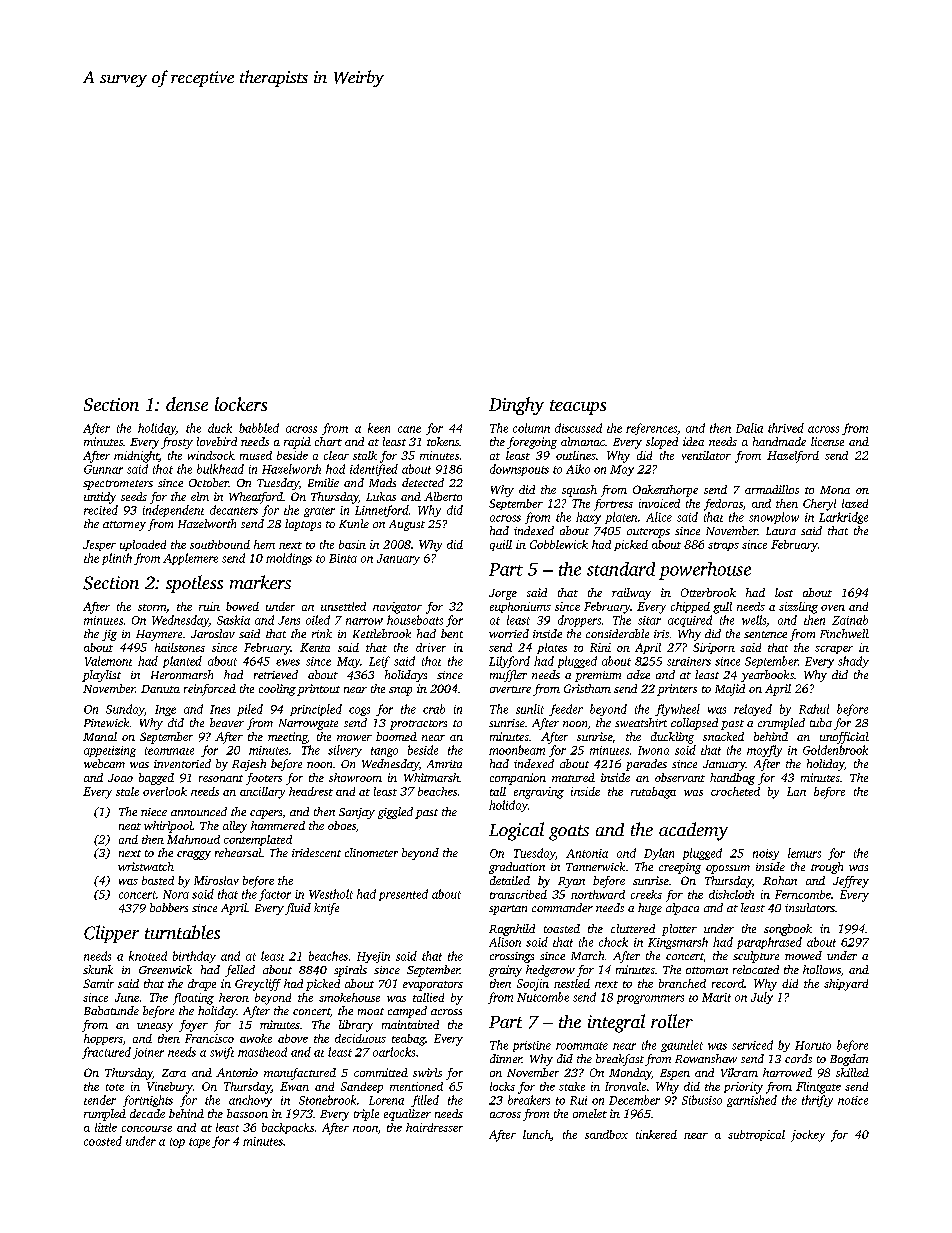 This document has width=952, height=1233. I want to click on goats, so click(569, 833).
